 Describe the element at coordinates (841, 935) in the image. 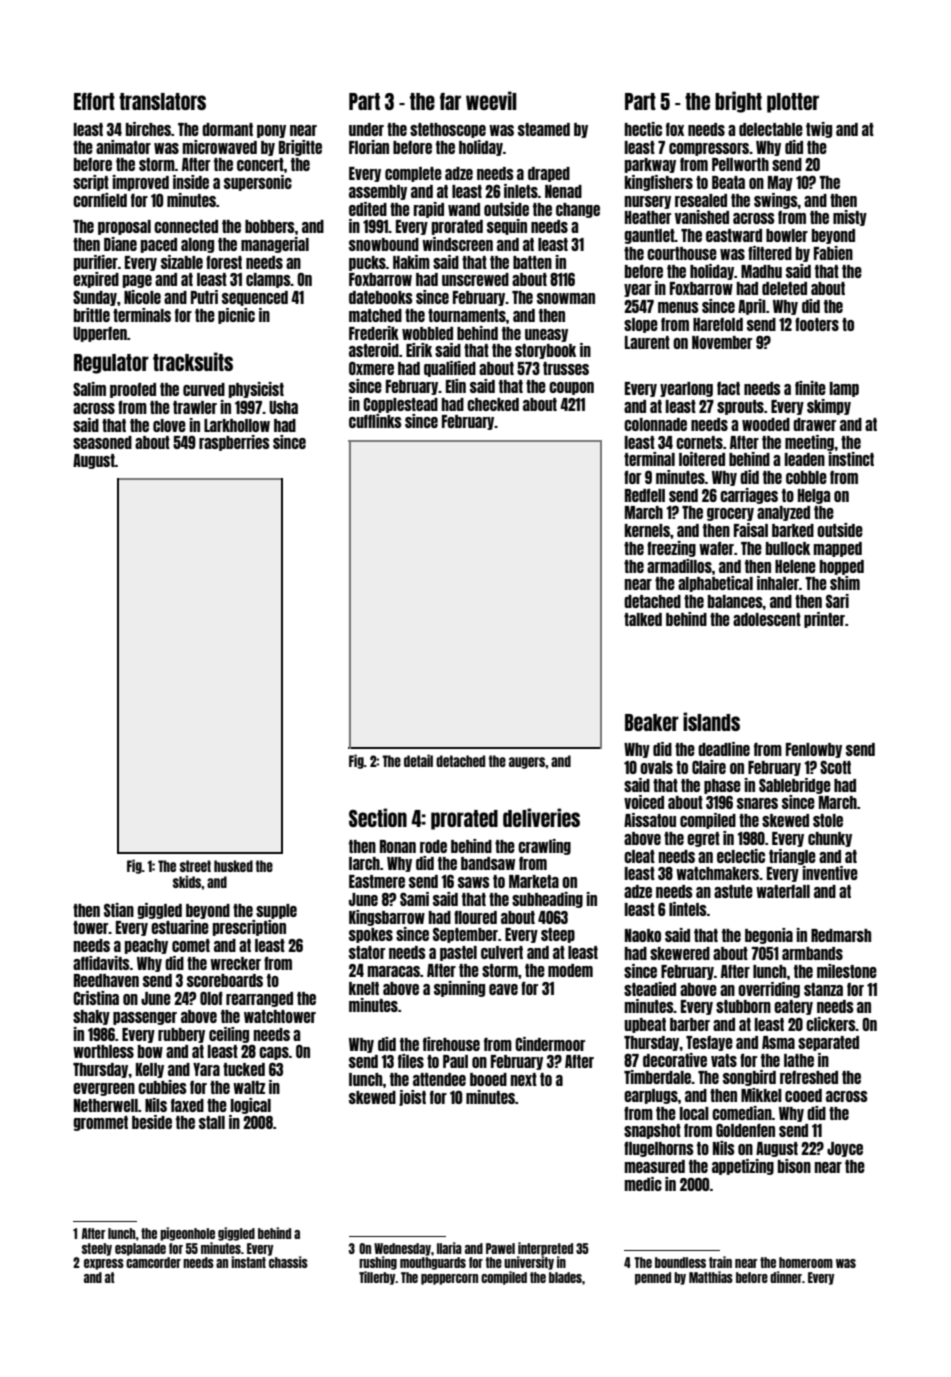

I see `Redmarsh` at that location.
